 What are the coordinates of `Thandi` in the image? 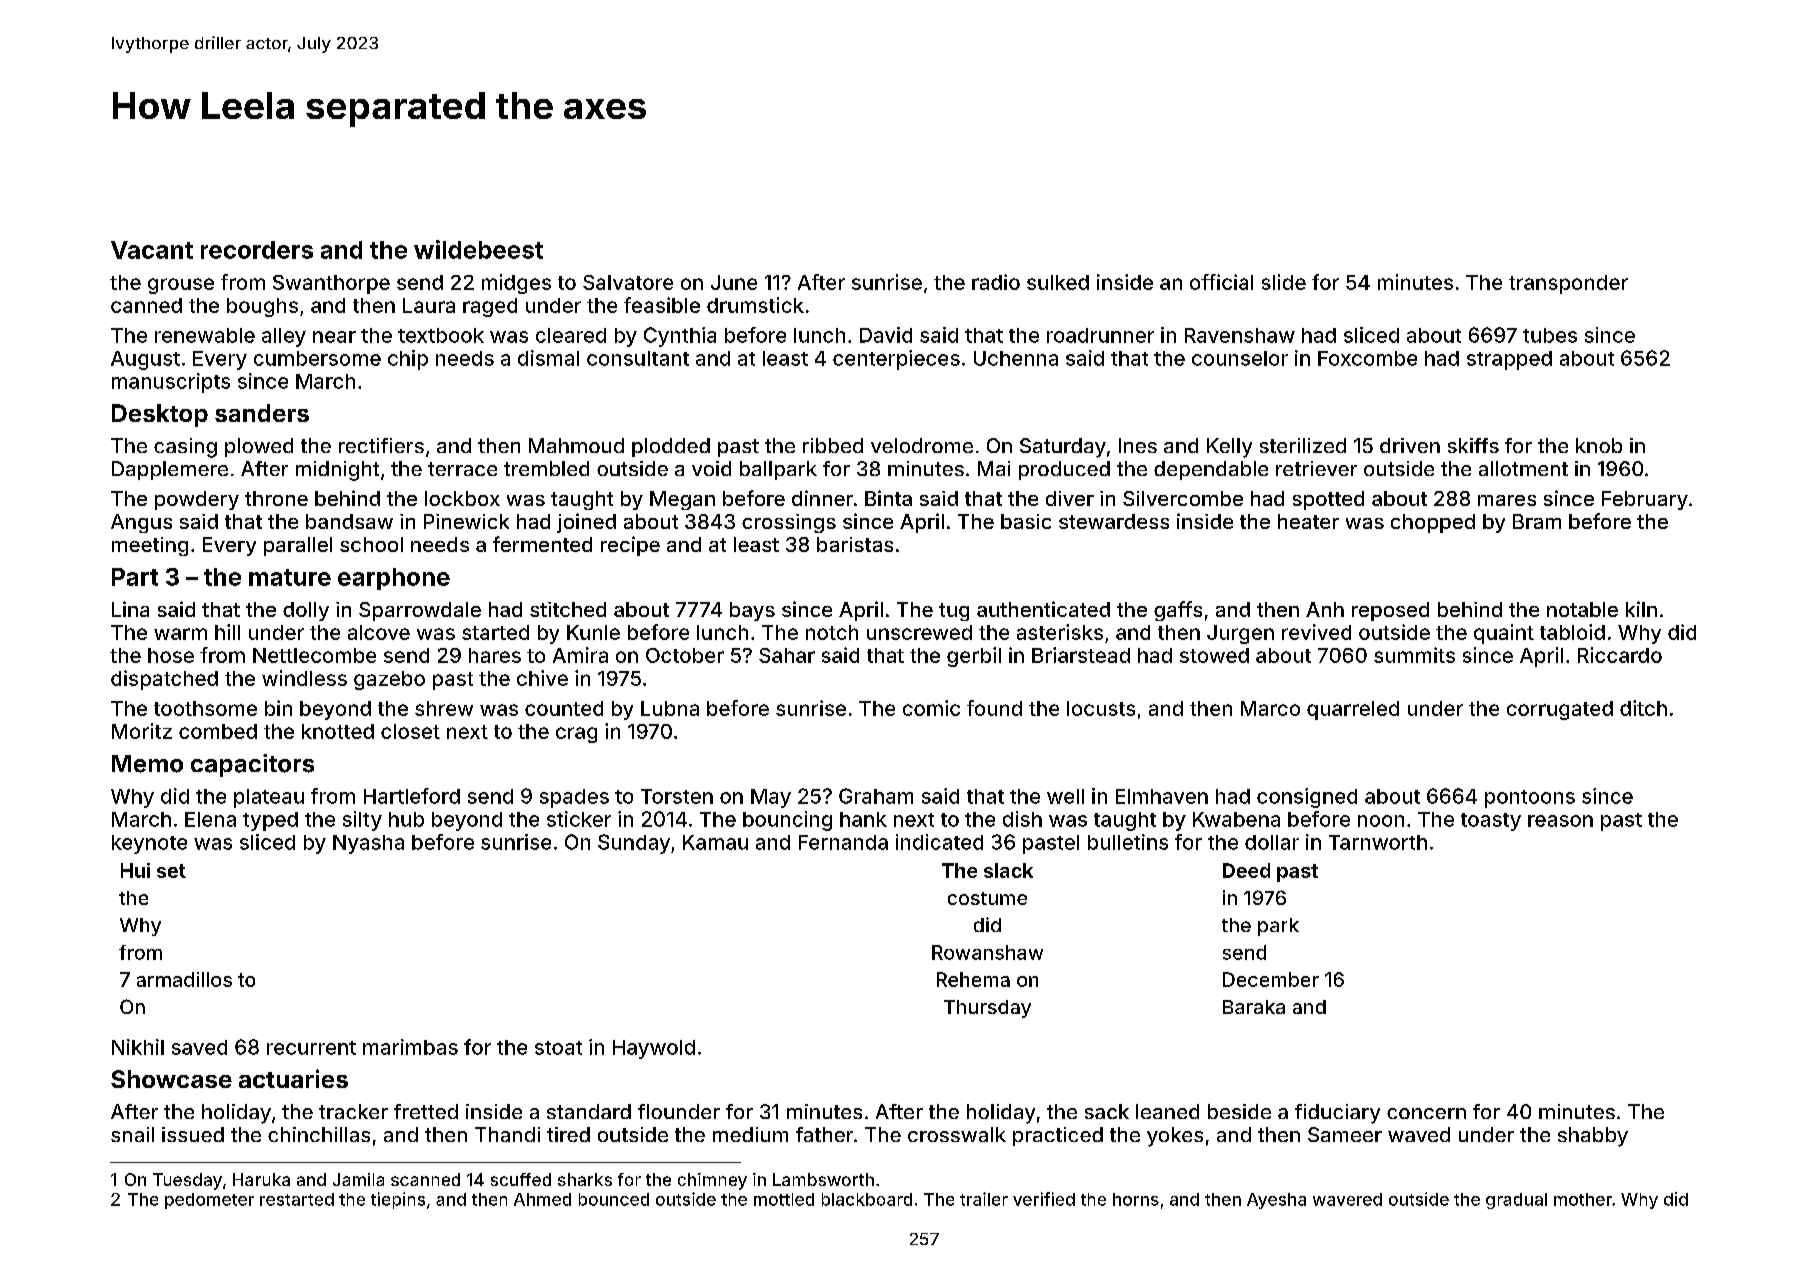 It's located at (507, 1134).
